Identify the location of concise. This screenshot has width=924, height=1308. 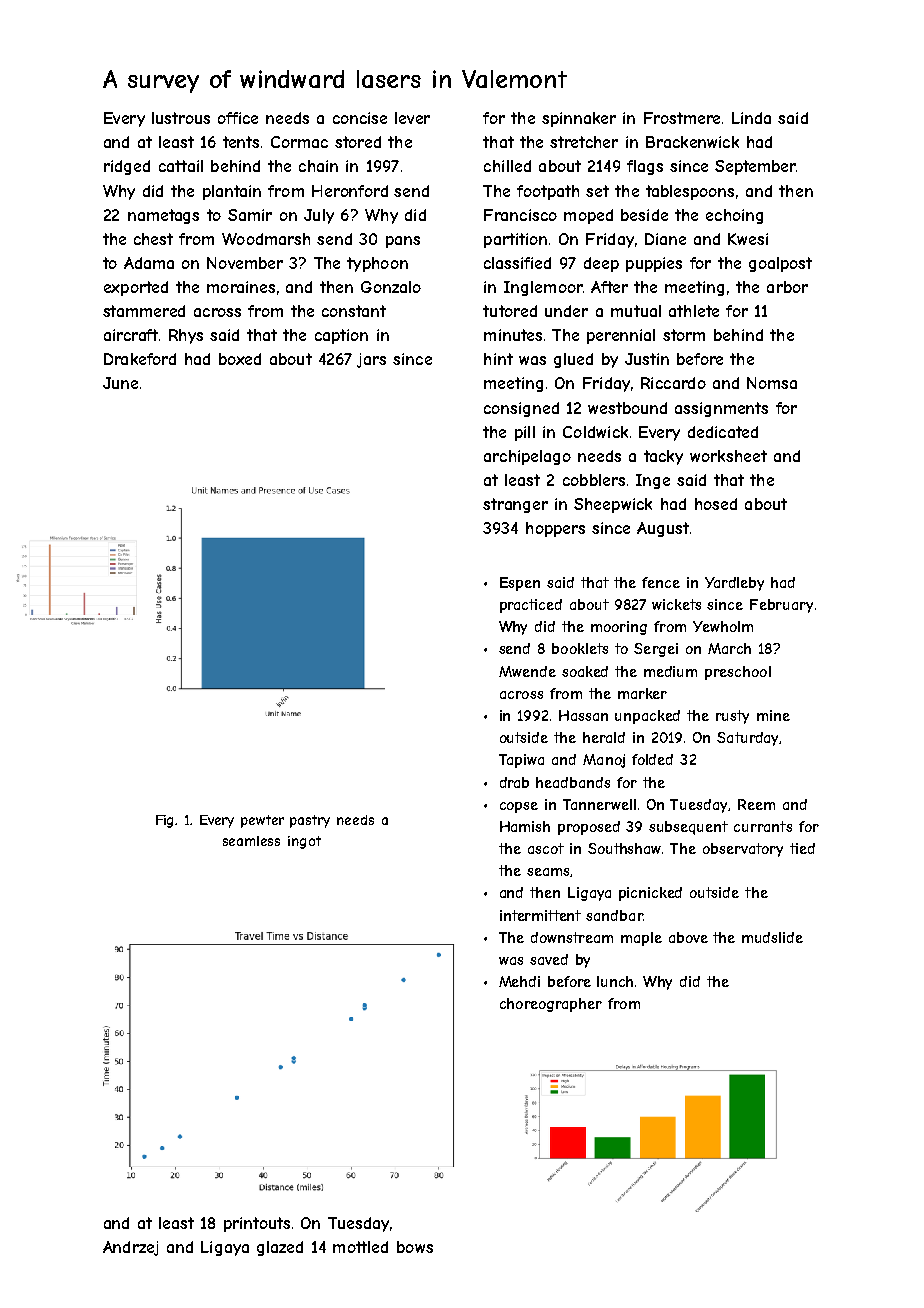
(360, 118).
